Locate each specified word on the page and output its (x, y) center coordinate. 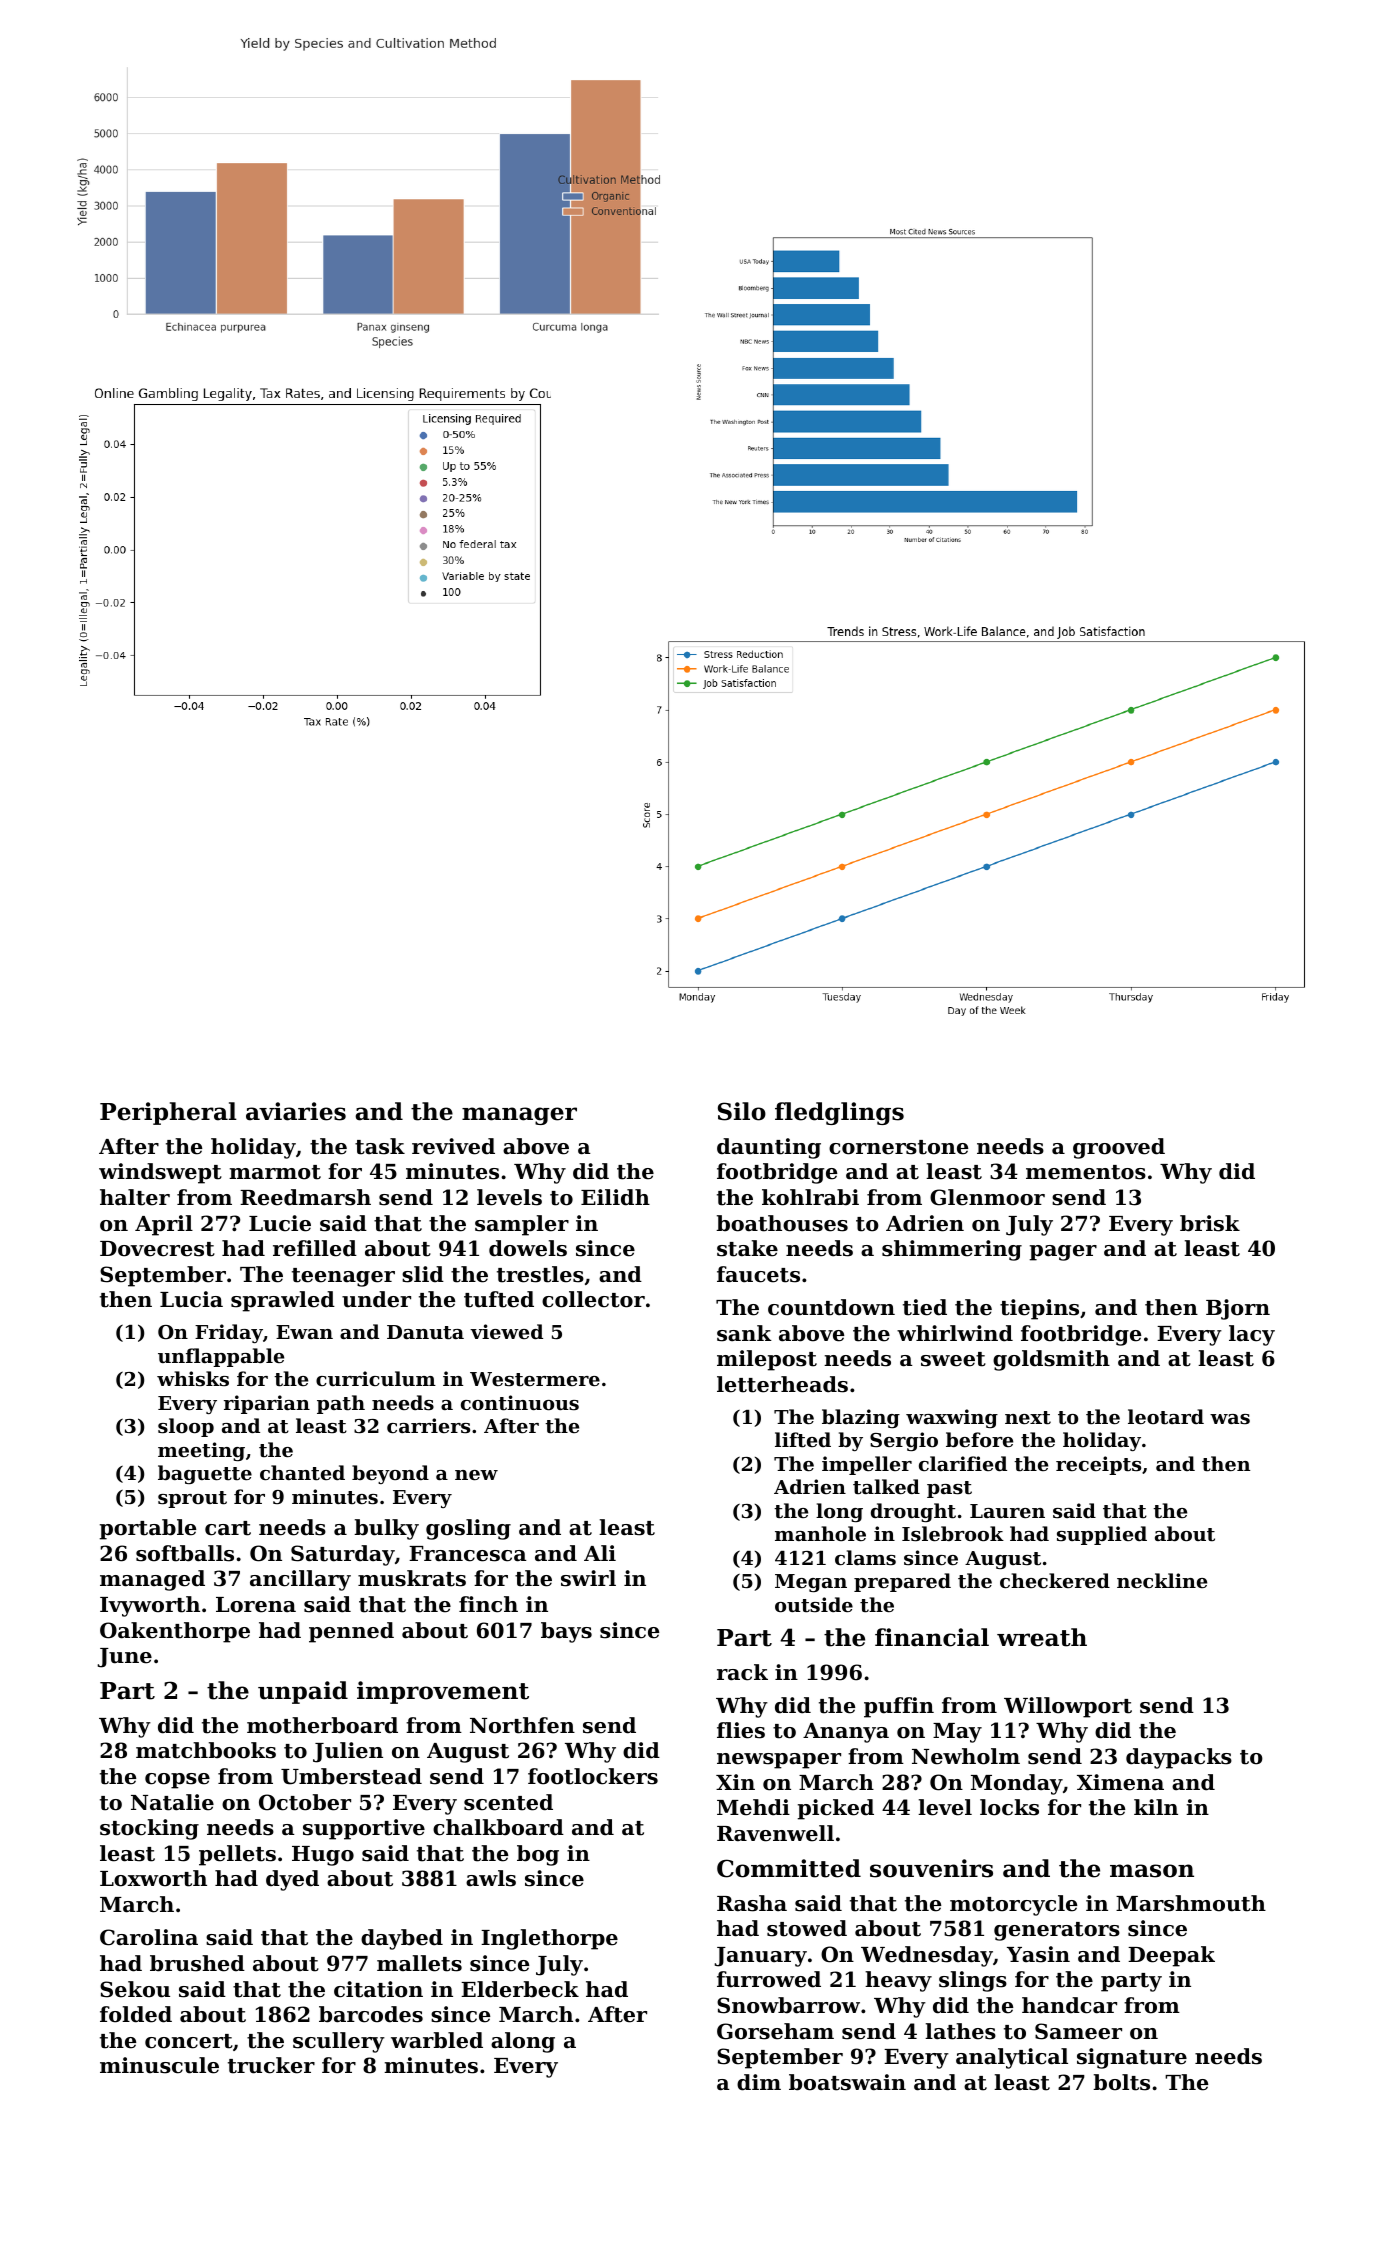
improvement (443, 1692)
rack (742, 1672)
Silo (742, 1111)
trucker (271, 2065)
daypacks (1179, 1758)
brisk (1210, 1223)
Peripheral (168, 1113)
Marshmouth (1191, 1903)
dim (759, 2082)
